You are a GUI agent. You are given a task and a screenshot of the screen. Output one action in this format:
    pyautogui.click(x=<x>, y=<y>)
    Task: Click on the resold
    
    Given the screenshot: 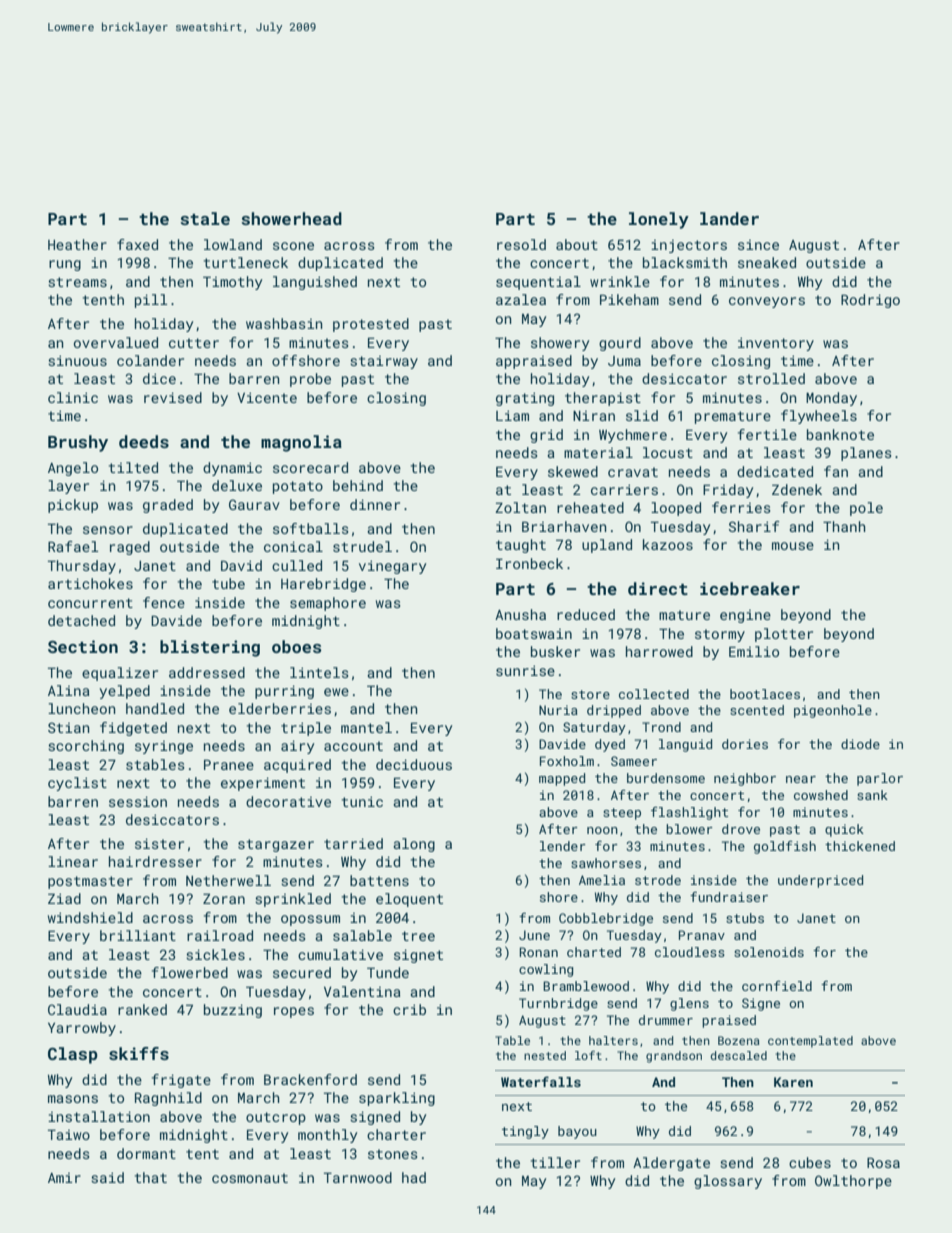 What is the action you would take?
    pyautogui.click(x=521, y=244)
